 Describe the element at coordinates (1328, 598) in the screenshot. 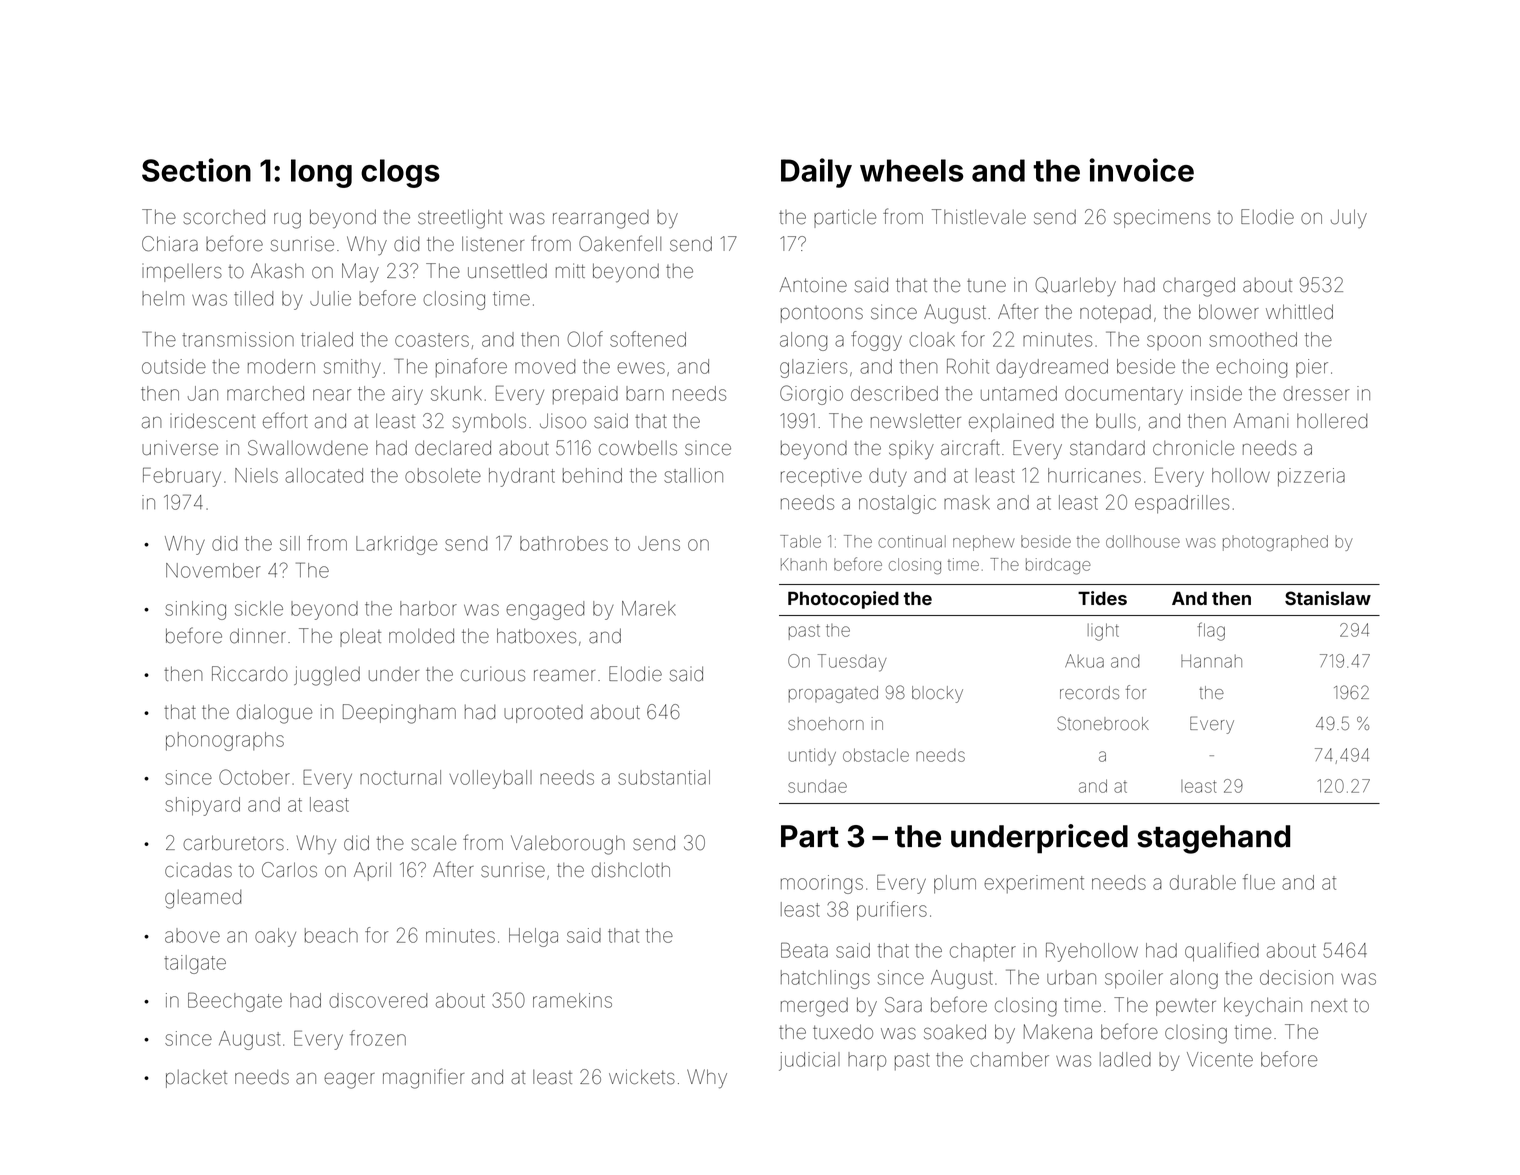

I see `Stanislaw` at that location.
